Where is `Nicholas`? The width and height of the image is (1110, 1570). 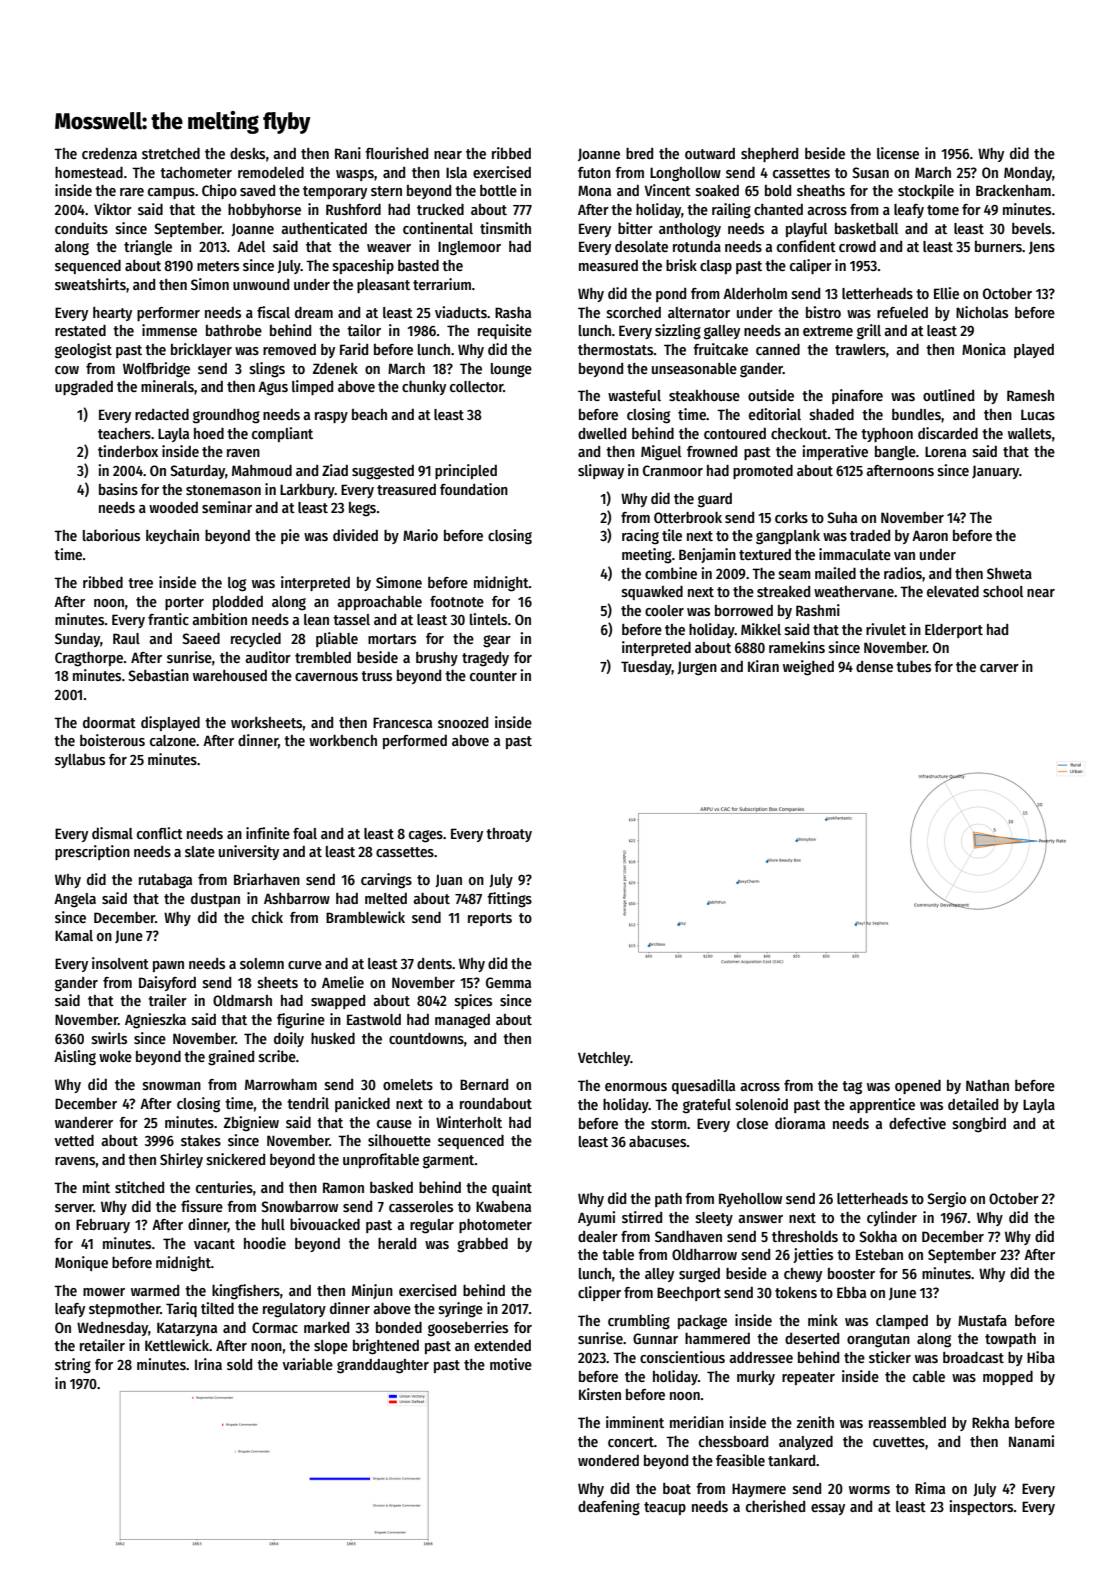 Nicholas is located at coordinates (982, 312).
